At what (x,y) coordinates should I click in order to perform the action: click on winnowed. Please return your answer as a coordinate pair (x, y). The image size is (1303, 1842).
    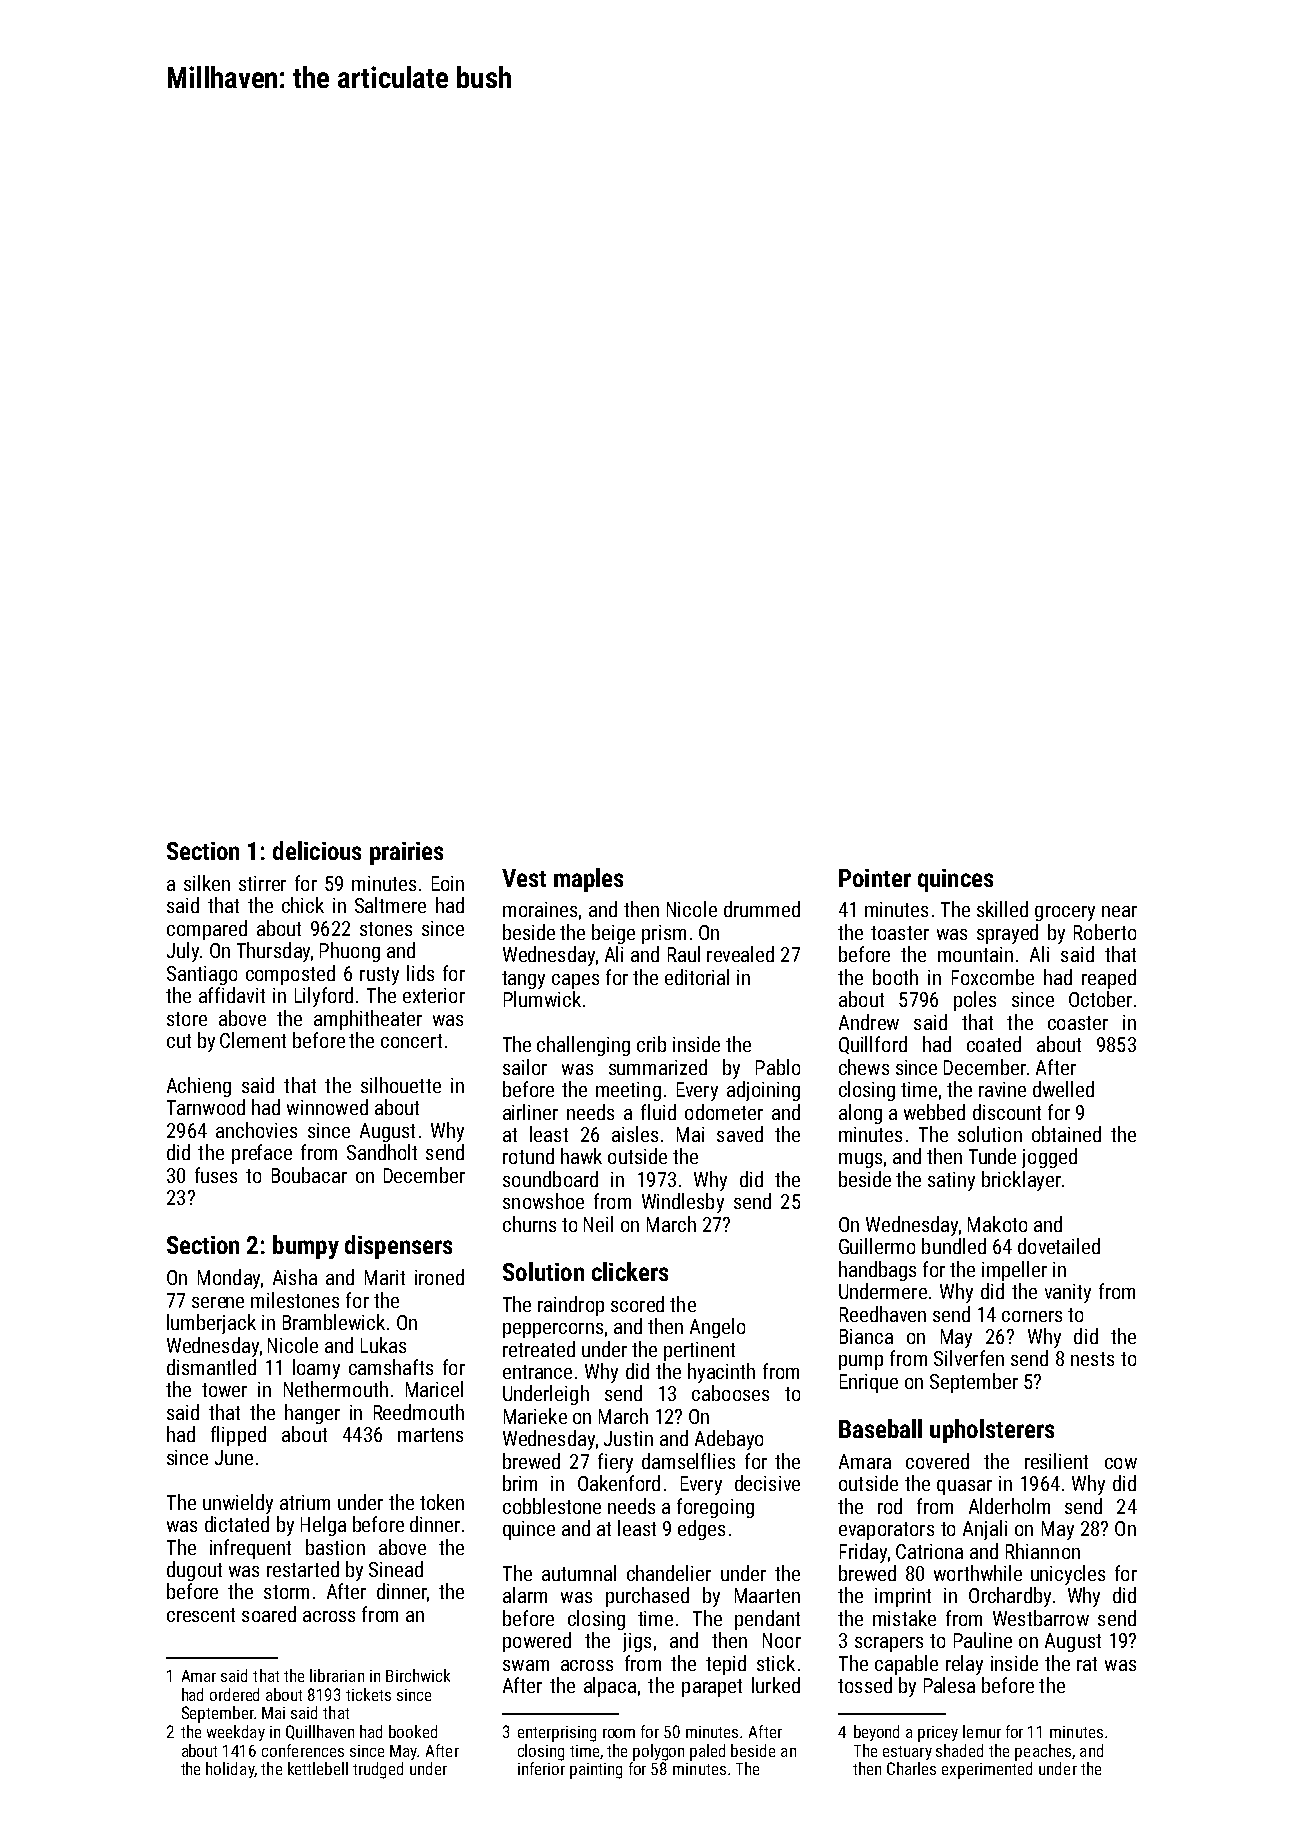
    Looking at the image, I should click on (327, 1107).
